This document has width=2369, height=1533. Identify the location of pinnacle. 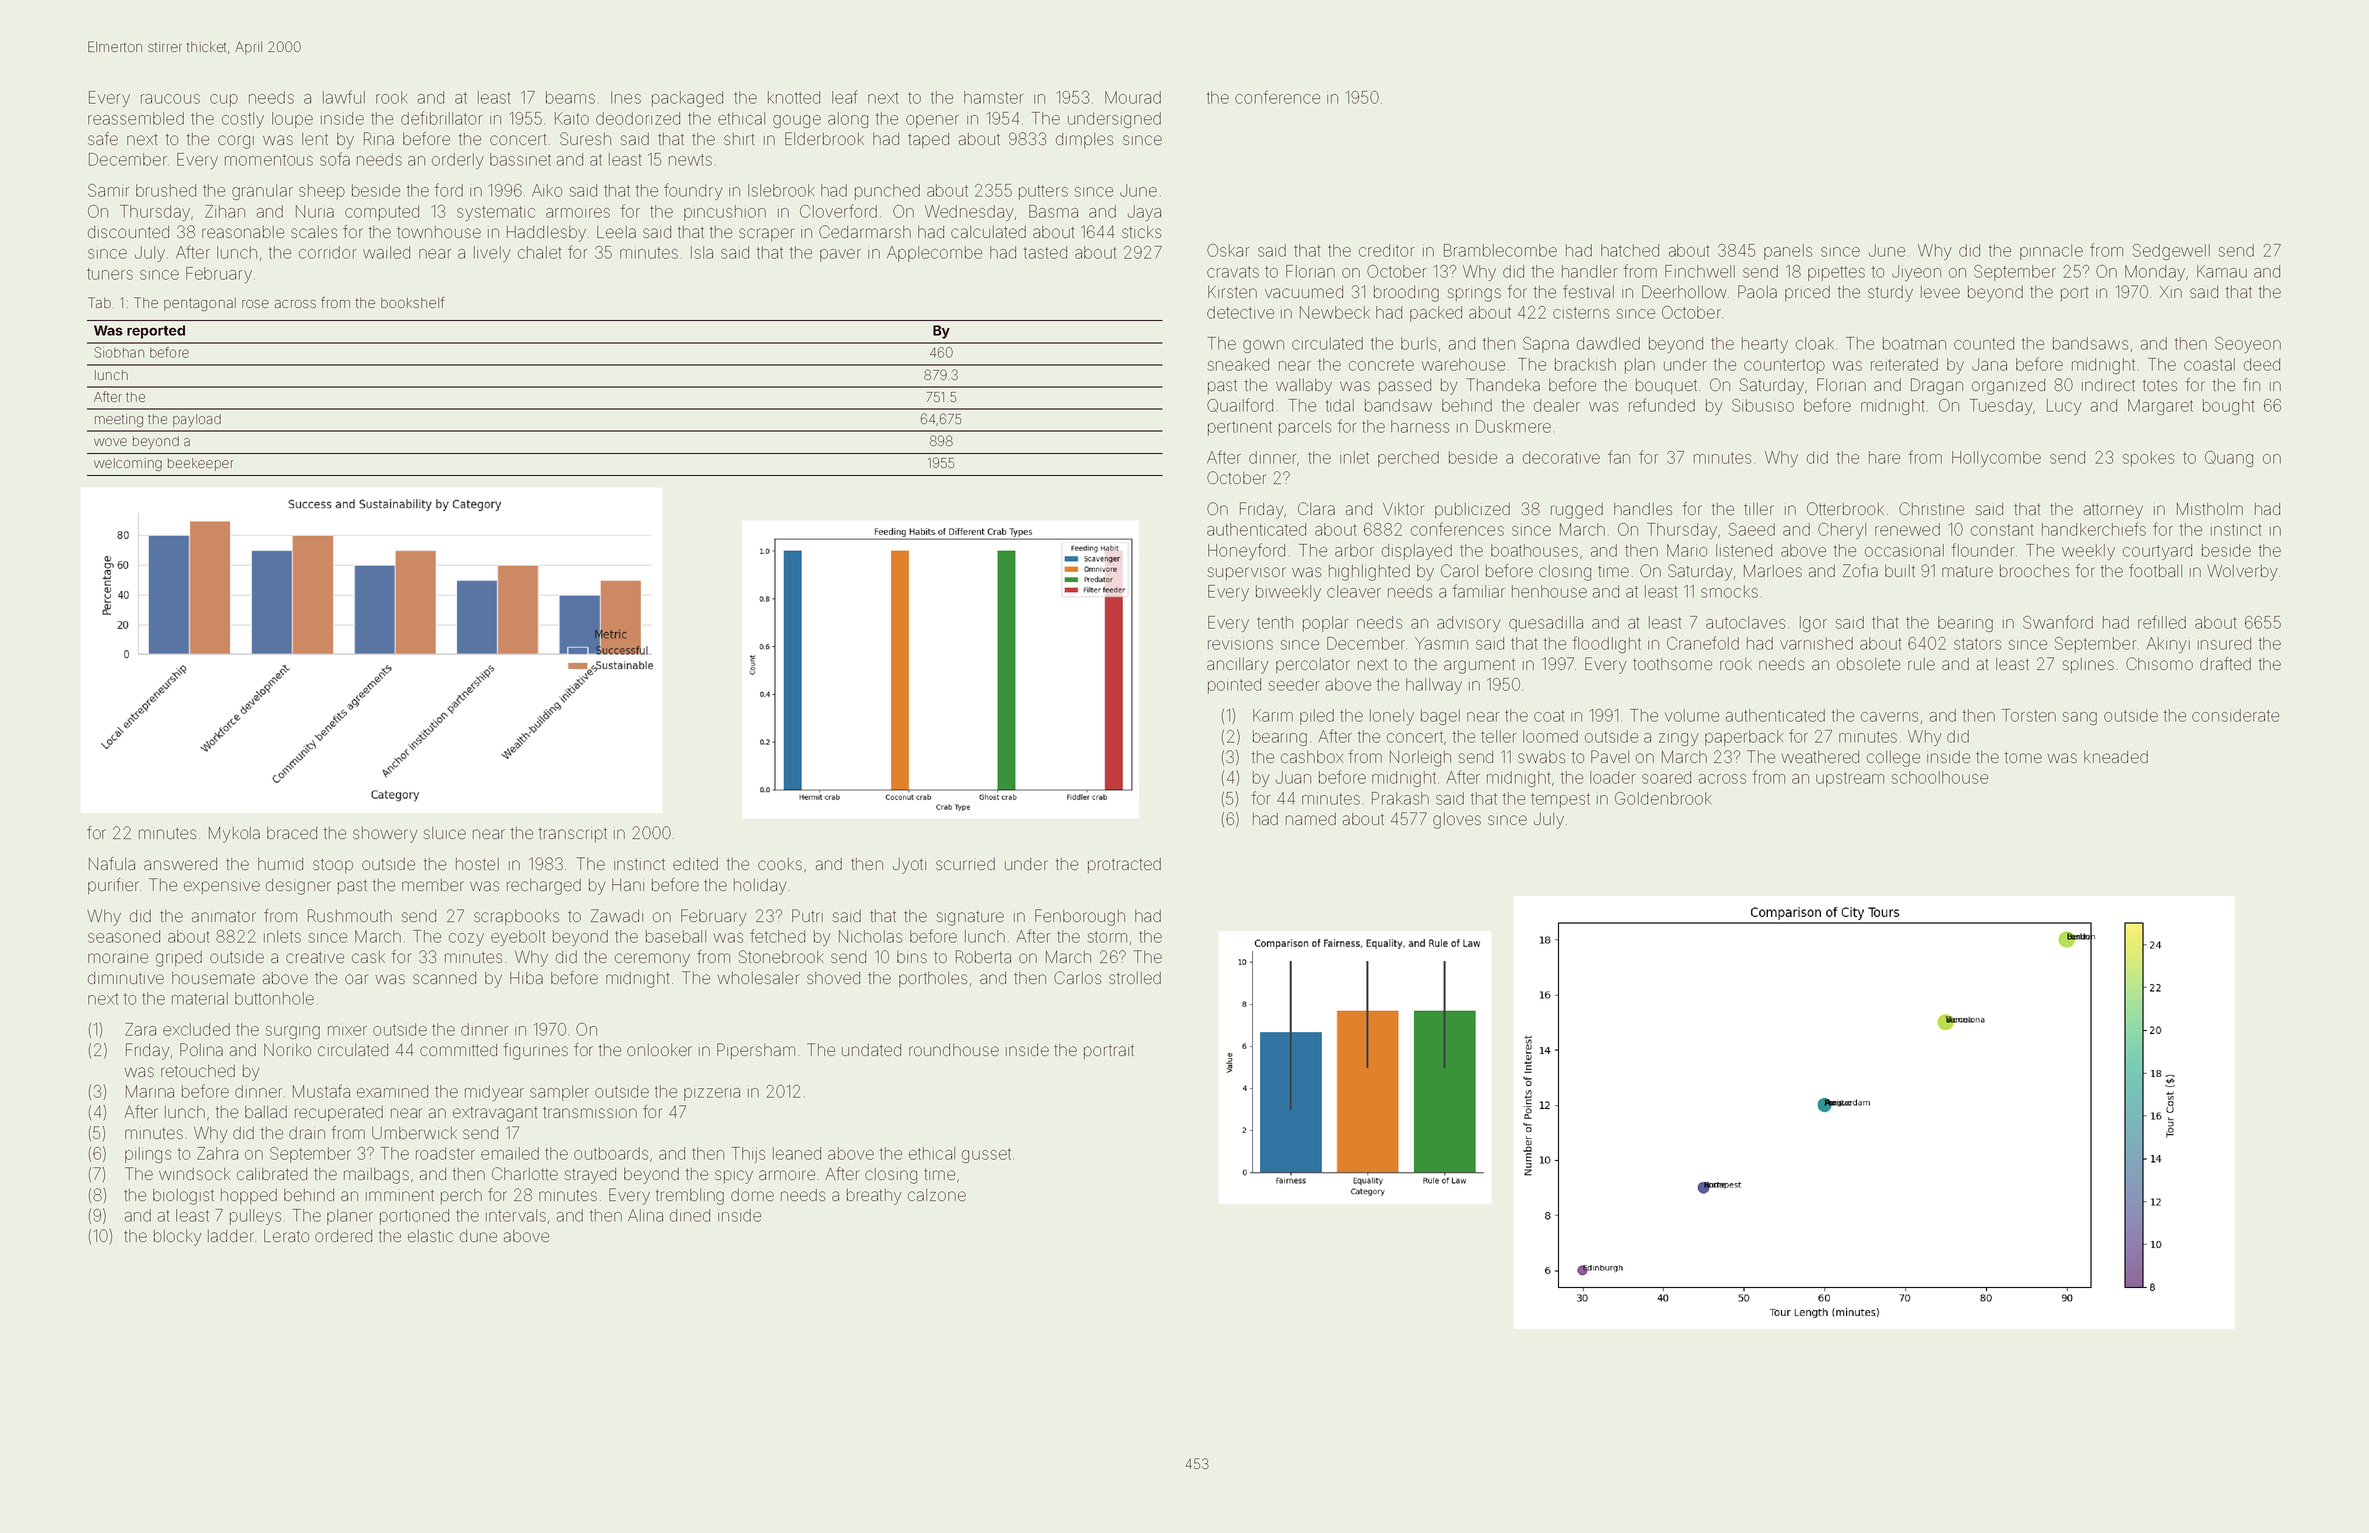
(2051, 252).
